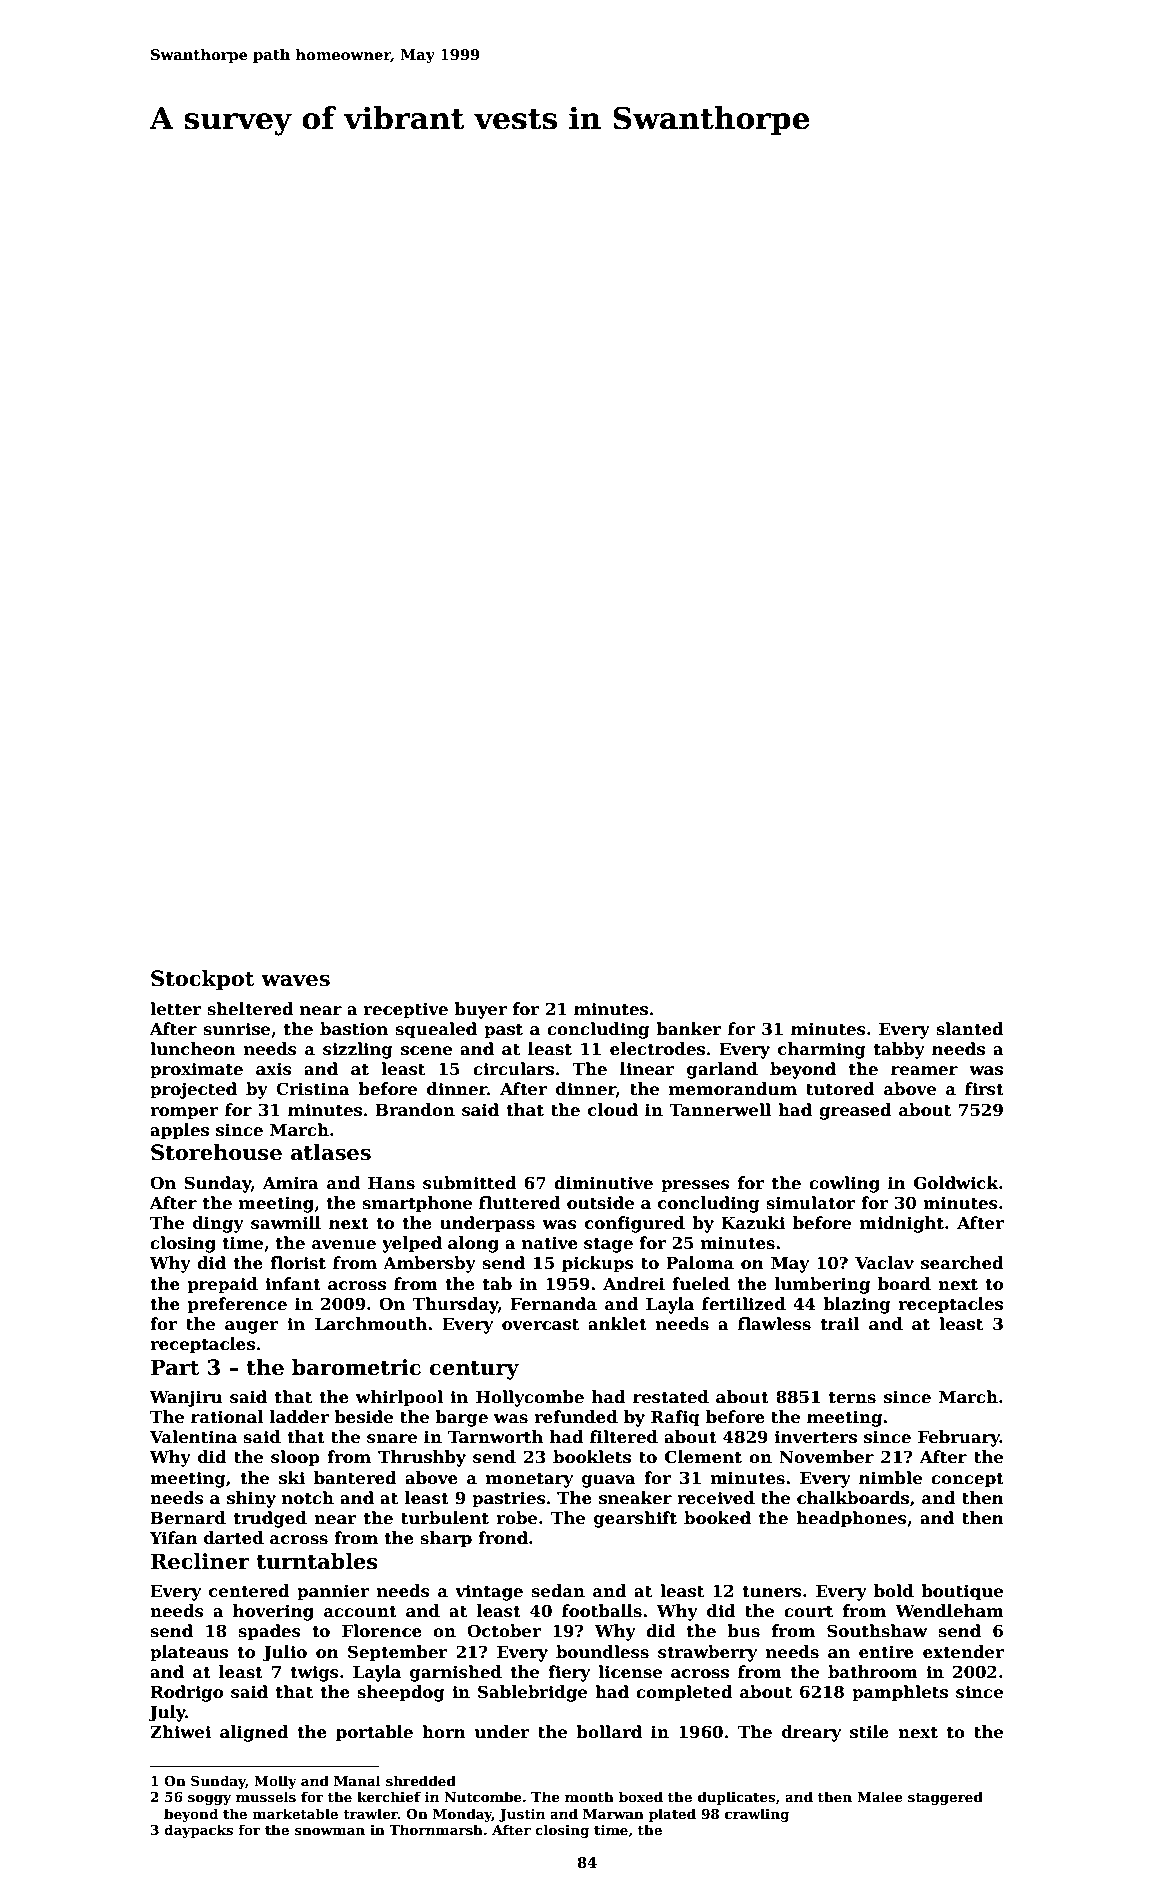 The height and width of the page is (1901, 1154). What do you see at coordinates (184, 1113) in the page?
I see `romper` at bounding box center [184, 1113].
